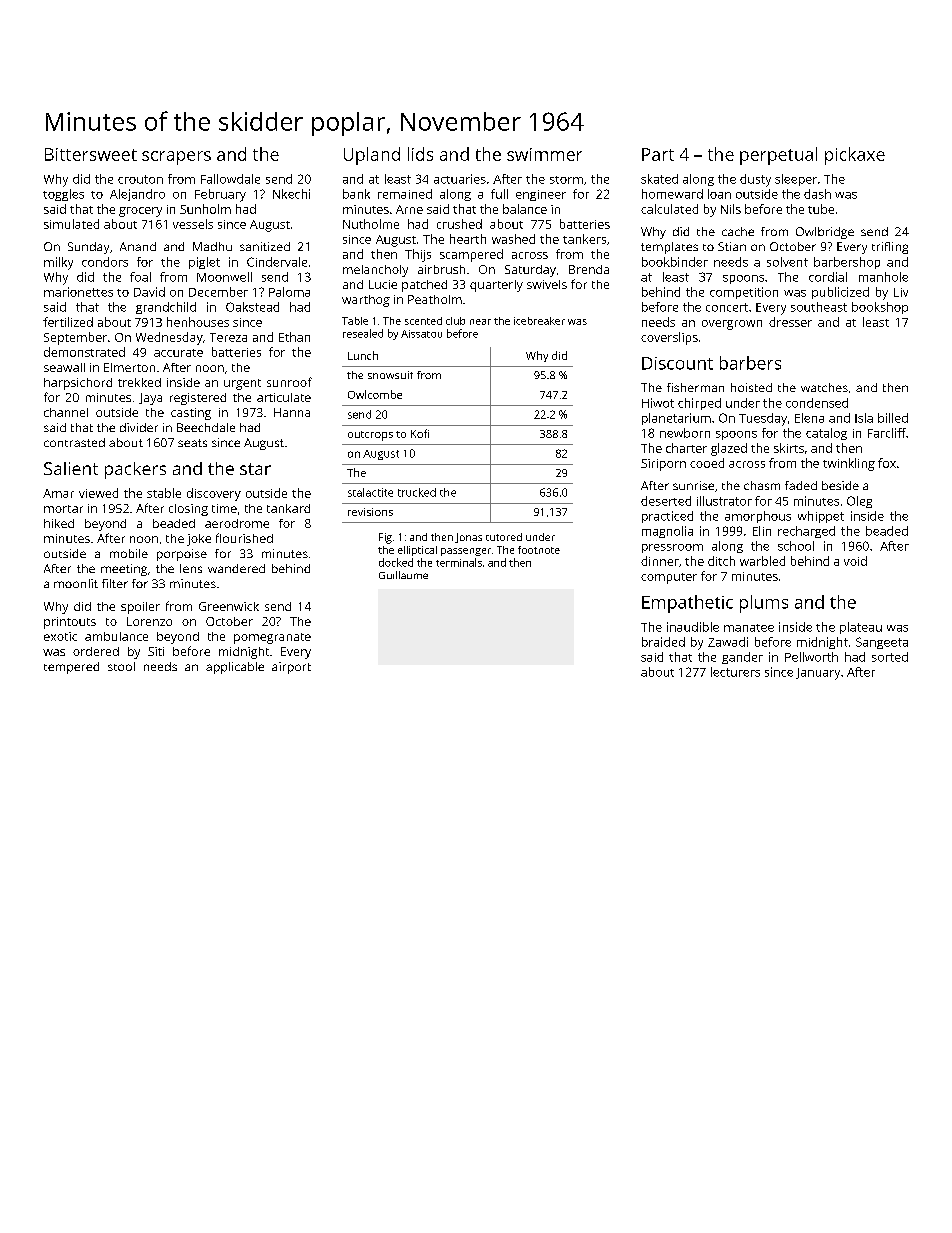 Image resolution: width=952 pixels, height=1233 pixels. I want to click on terminals, so click(459, 562).
